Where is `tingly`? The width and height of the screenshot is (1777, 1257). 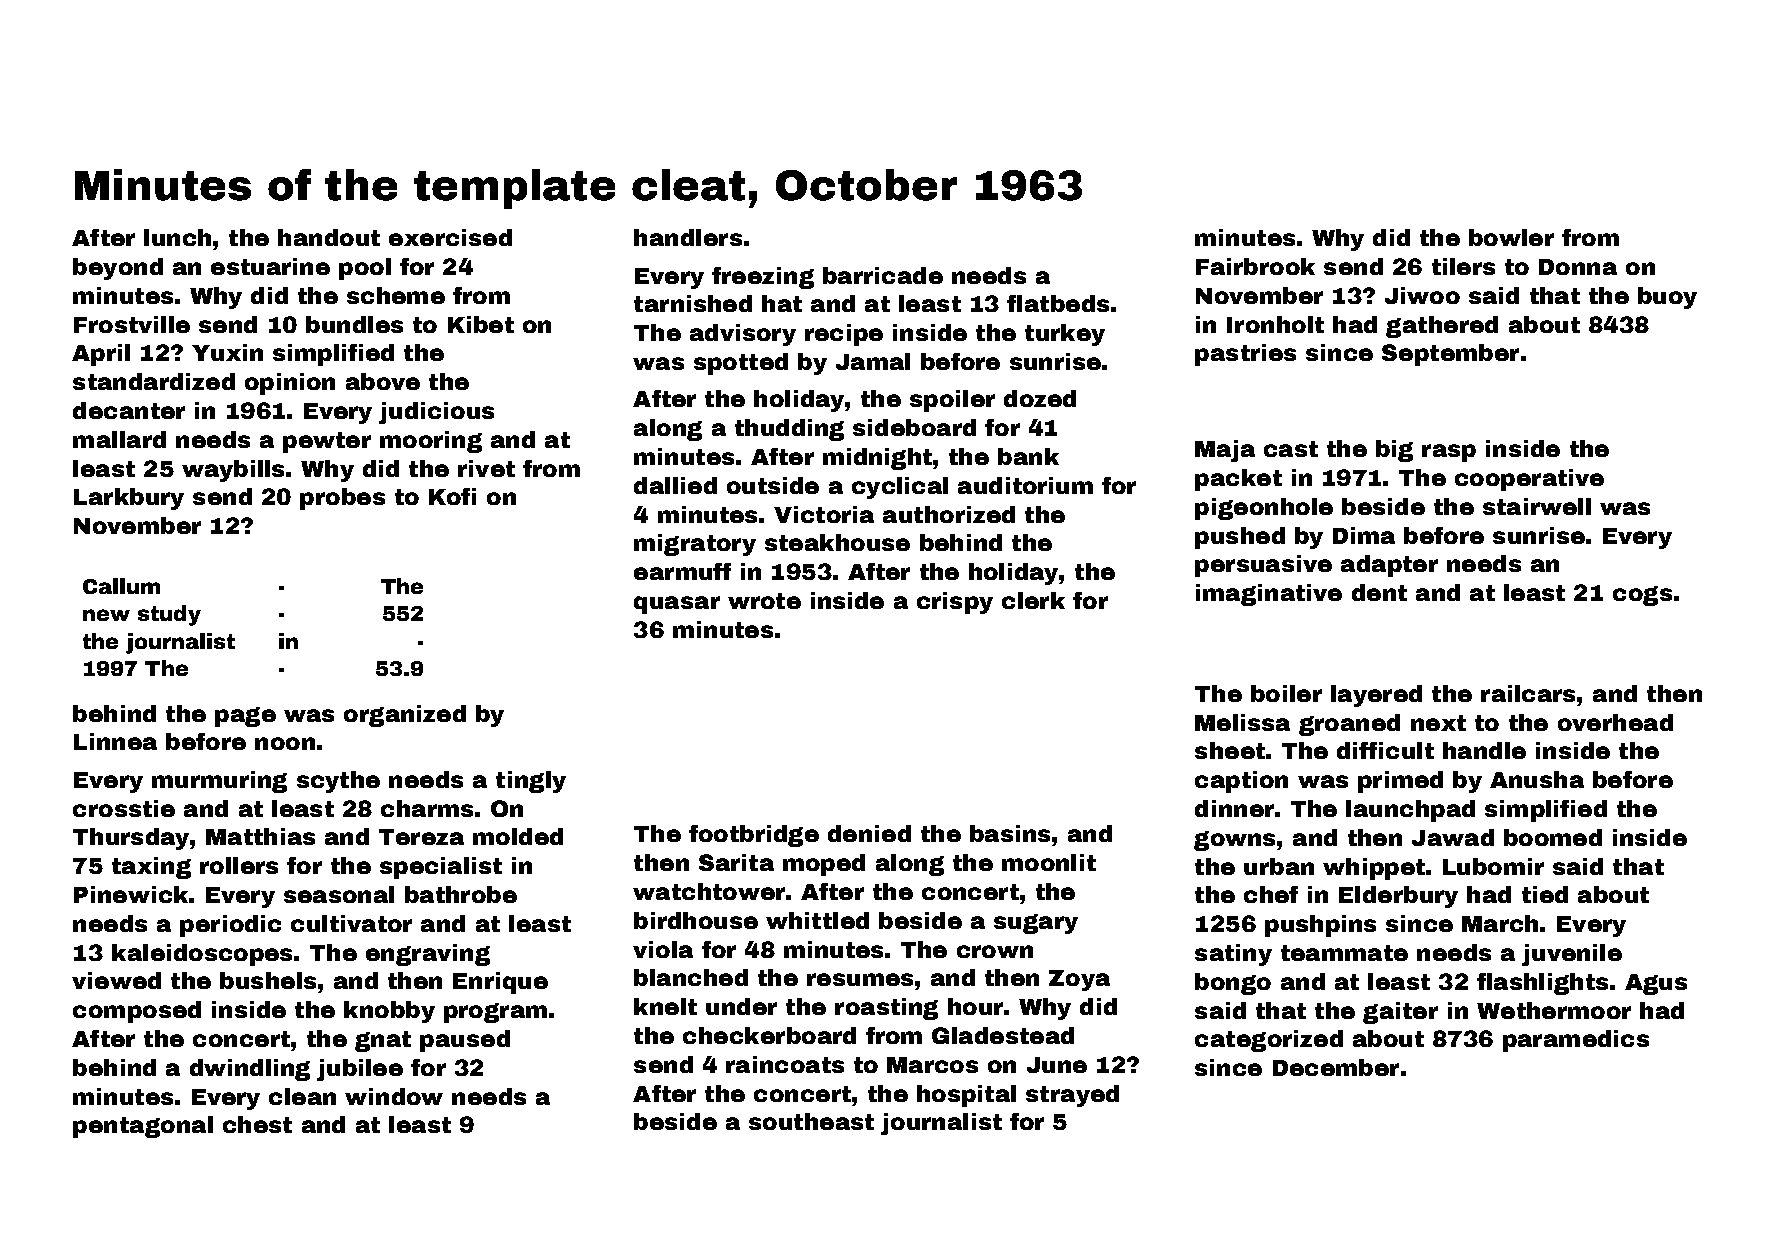 tingly is located at coordinates (531, 782).
